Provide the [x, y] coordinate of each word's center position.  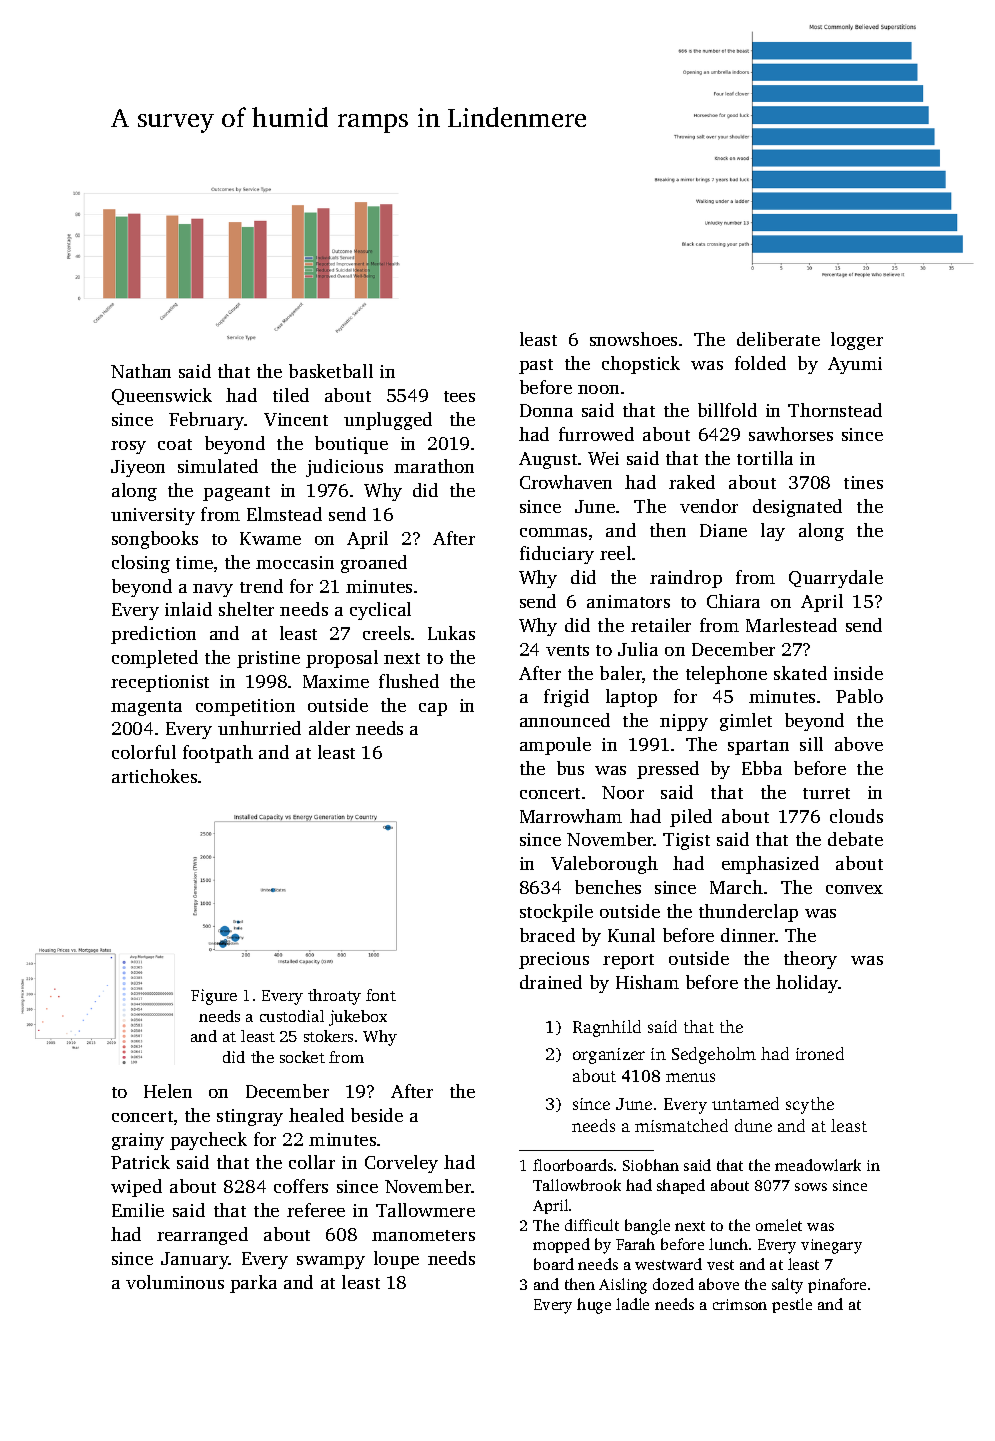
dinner [748, 935]
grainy [138, 1141]
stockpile [556, 913]
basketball [331, 371]
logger [857, 341]
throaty [334, 997]
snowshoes [633, 339]
